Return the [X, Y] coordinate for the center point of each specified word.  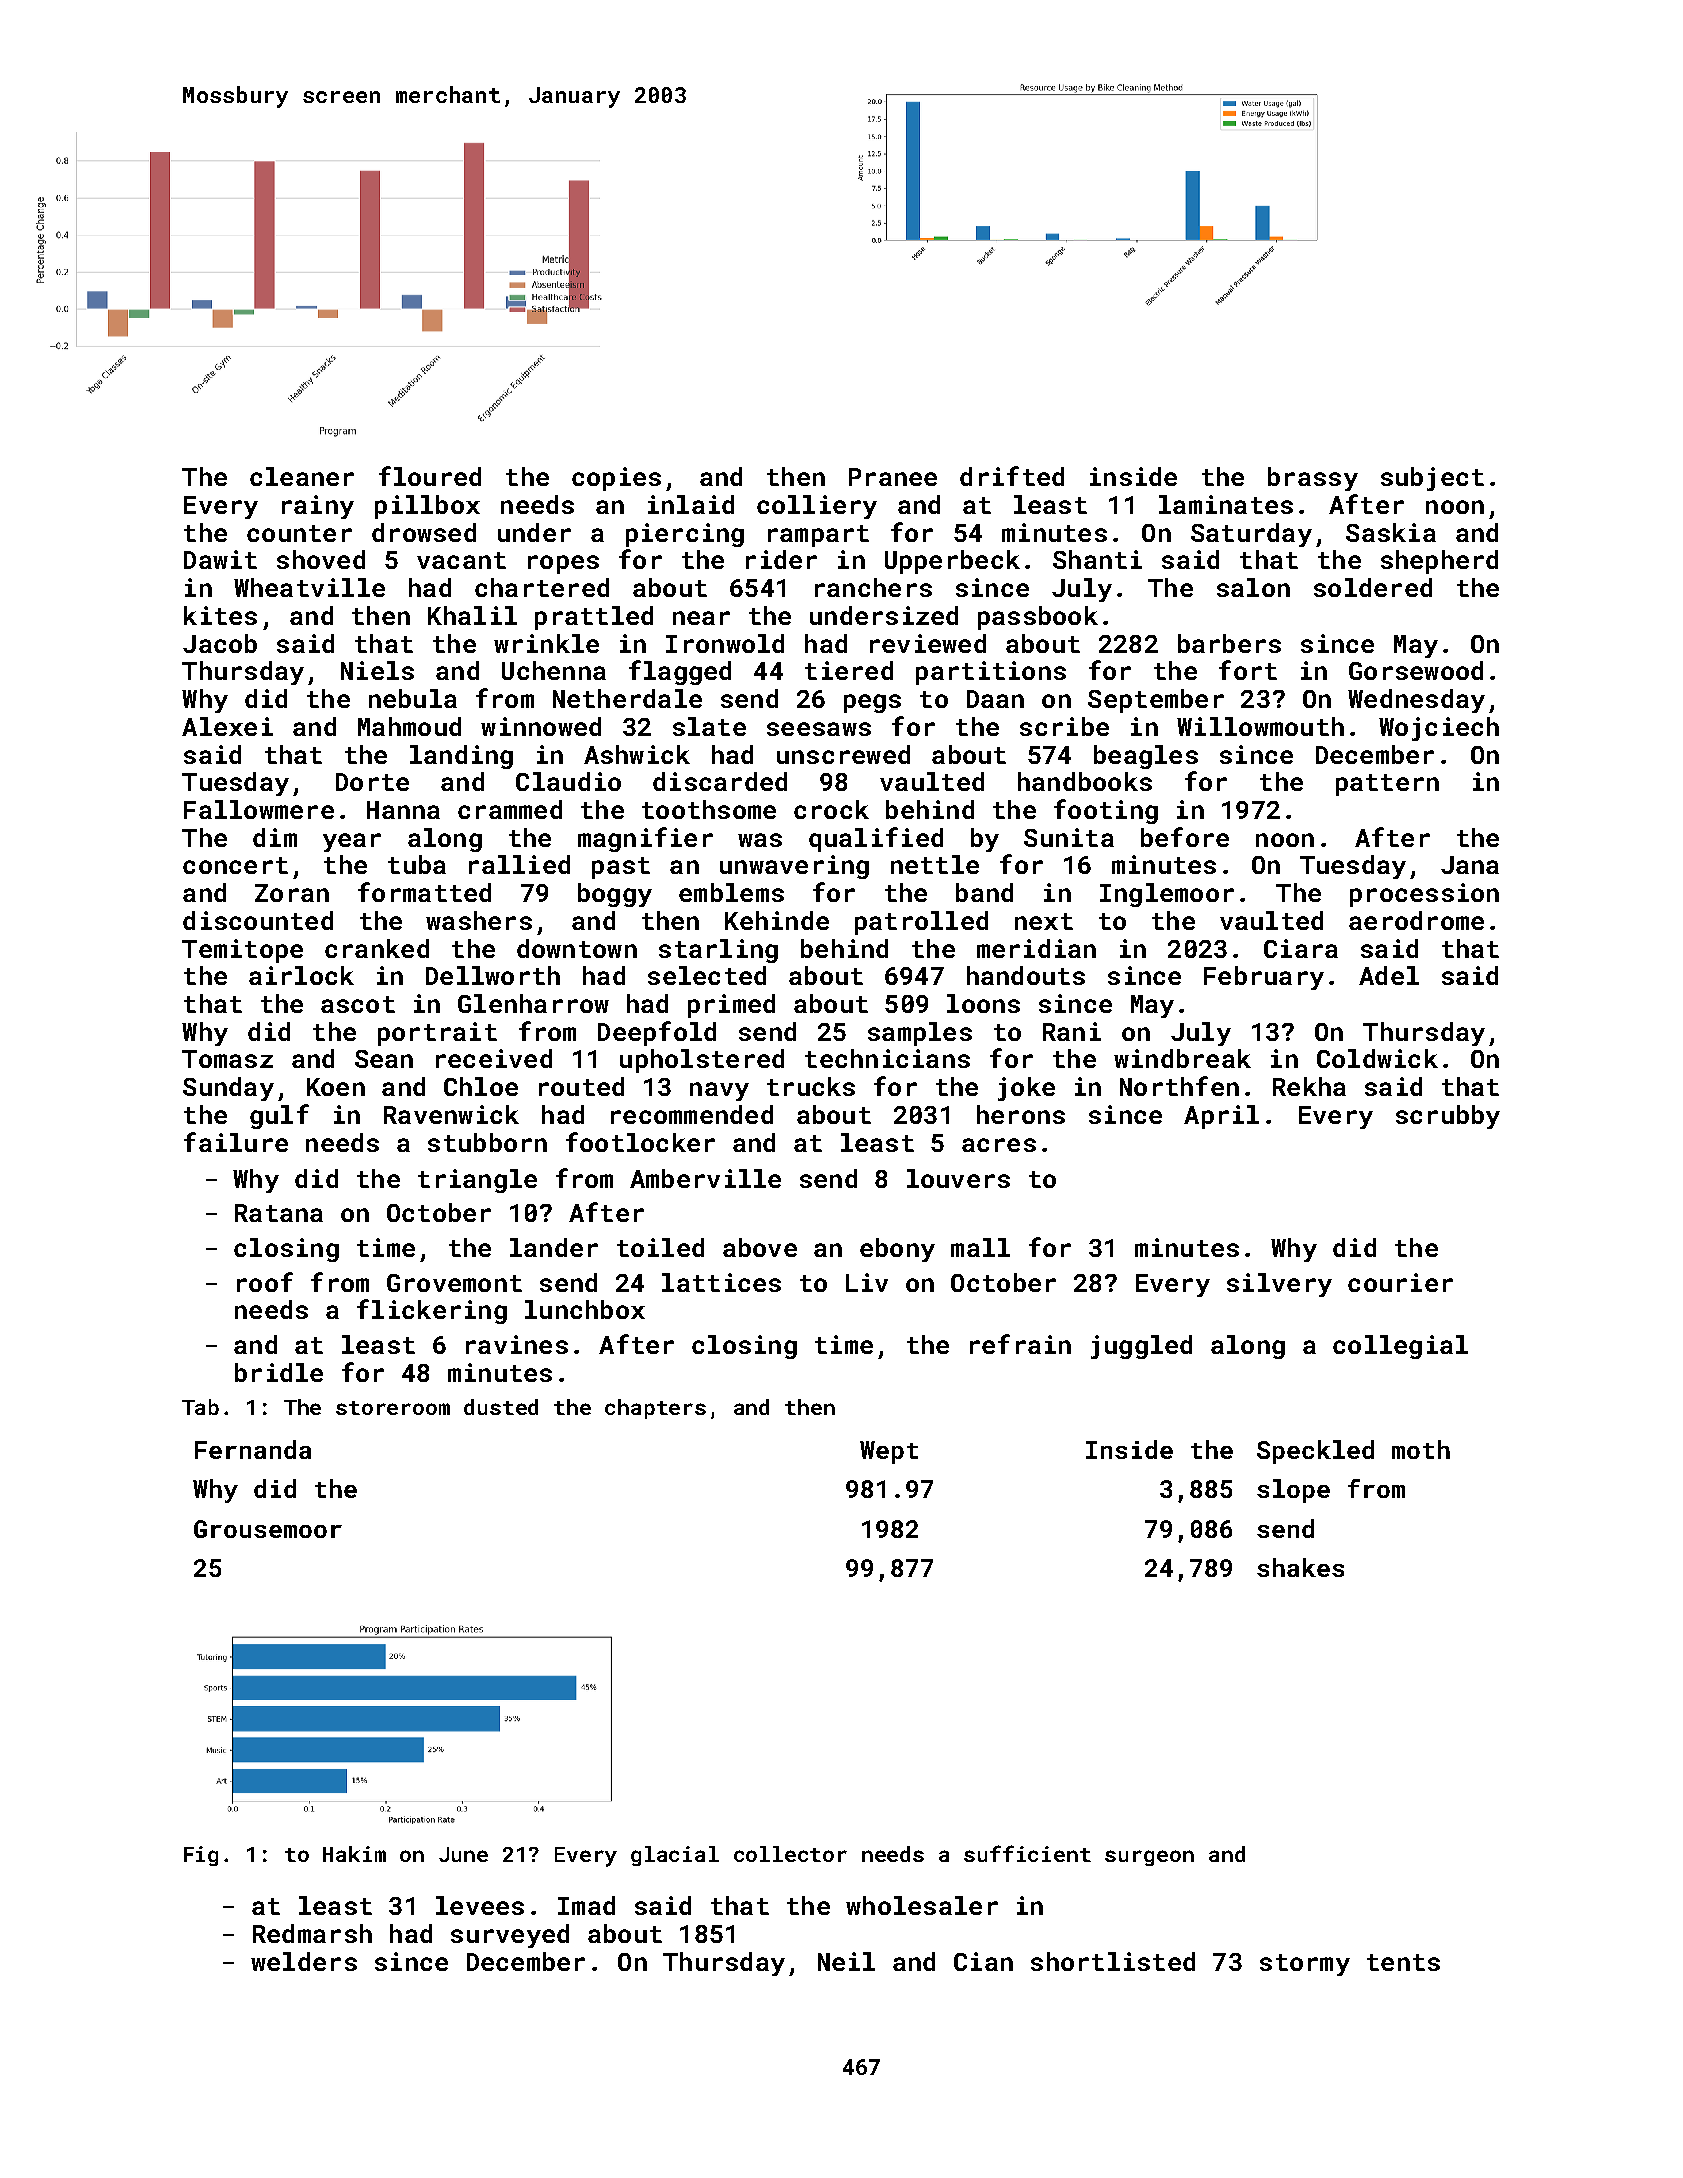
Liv [867, 1282]
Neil [846, 1961]
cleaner [302, 476]
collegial [1400, 1347]
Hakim [354, 1854]
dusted [501, 1407]
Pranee [893, 477]
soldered [1373, 587]
